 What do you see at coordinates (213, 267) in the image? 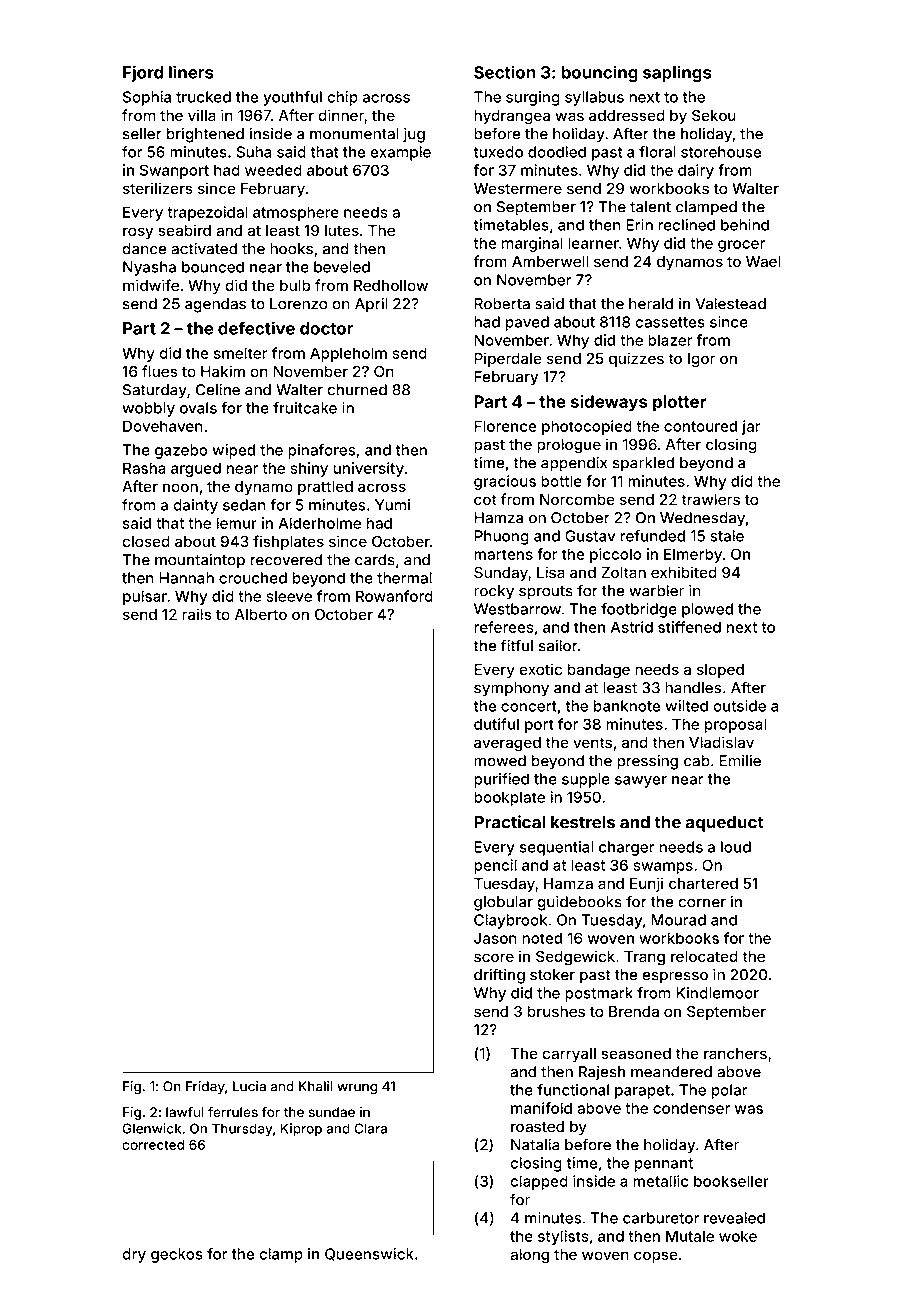
I see `bounced` at bounding box center [213, 267].
